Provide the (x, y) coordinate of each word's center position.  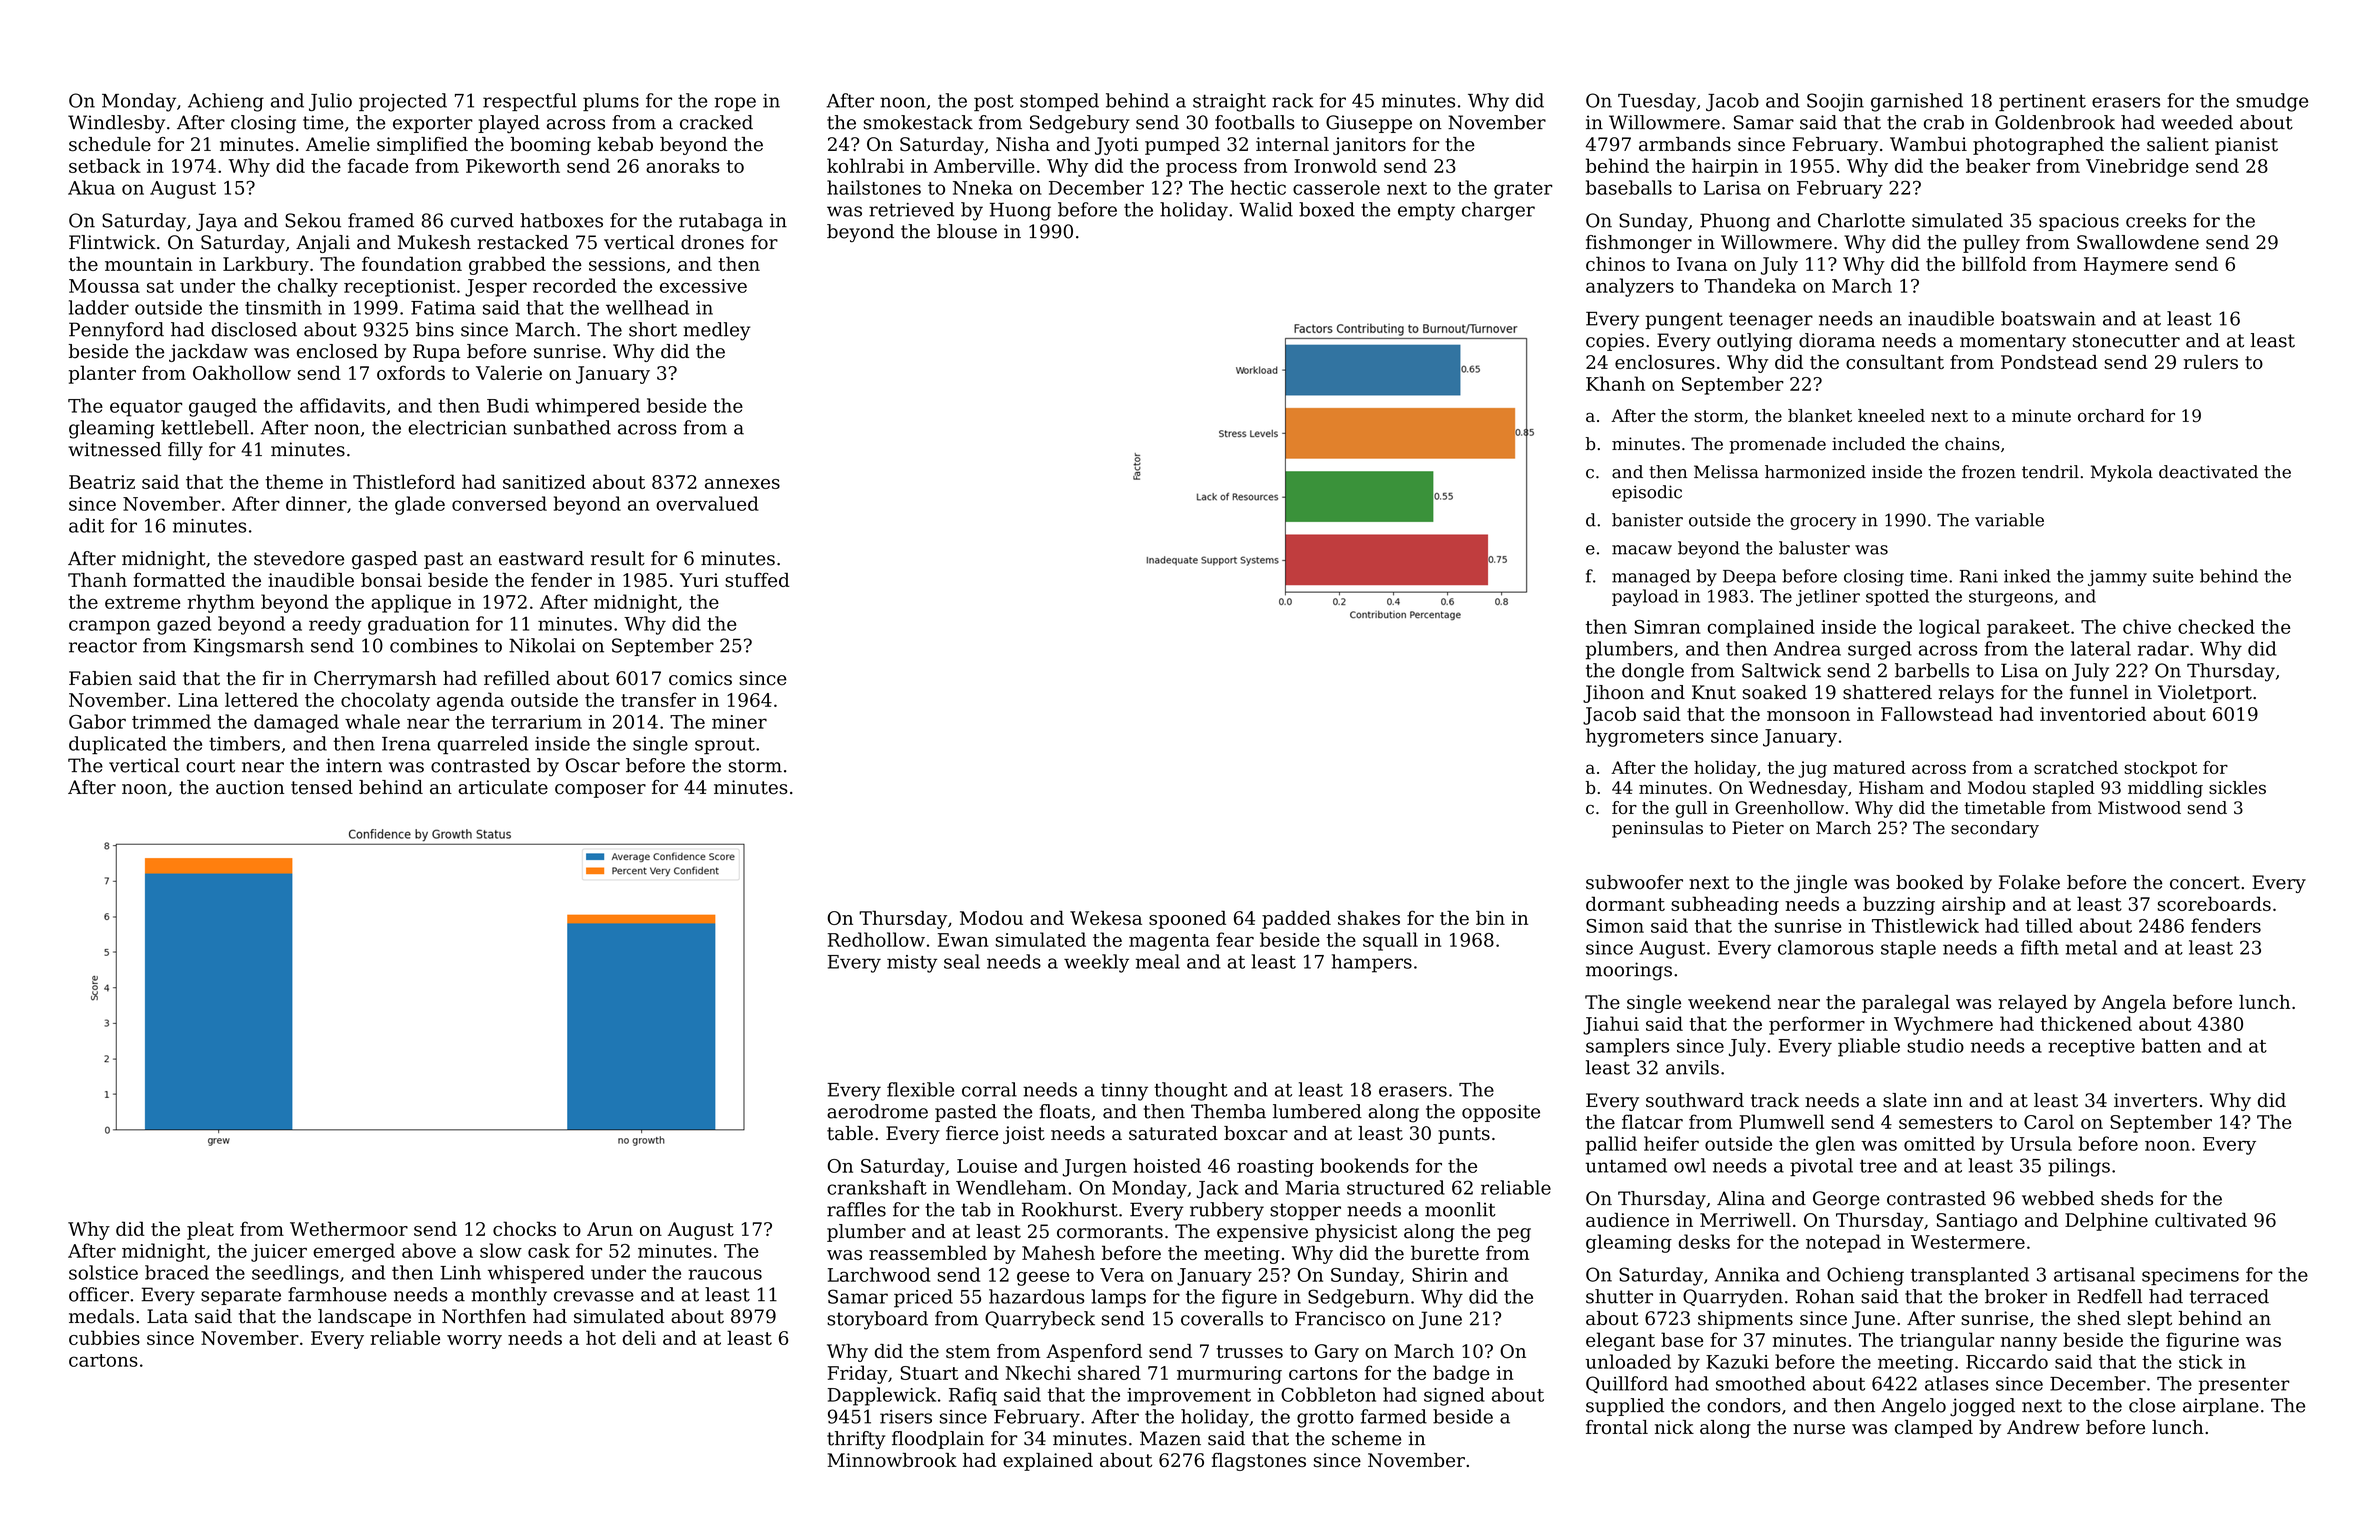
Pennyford (116, 331)
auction (250, 787)
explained (1048, 1462)
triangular (1947, 1341)
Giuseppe (1369, 124)
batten (2171, 1045)
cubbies (104, 1337)
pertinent (2042, 102)
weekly (1096, 963)
